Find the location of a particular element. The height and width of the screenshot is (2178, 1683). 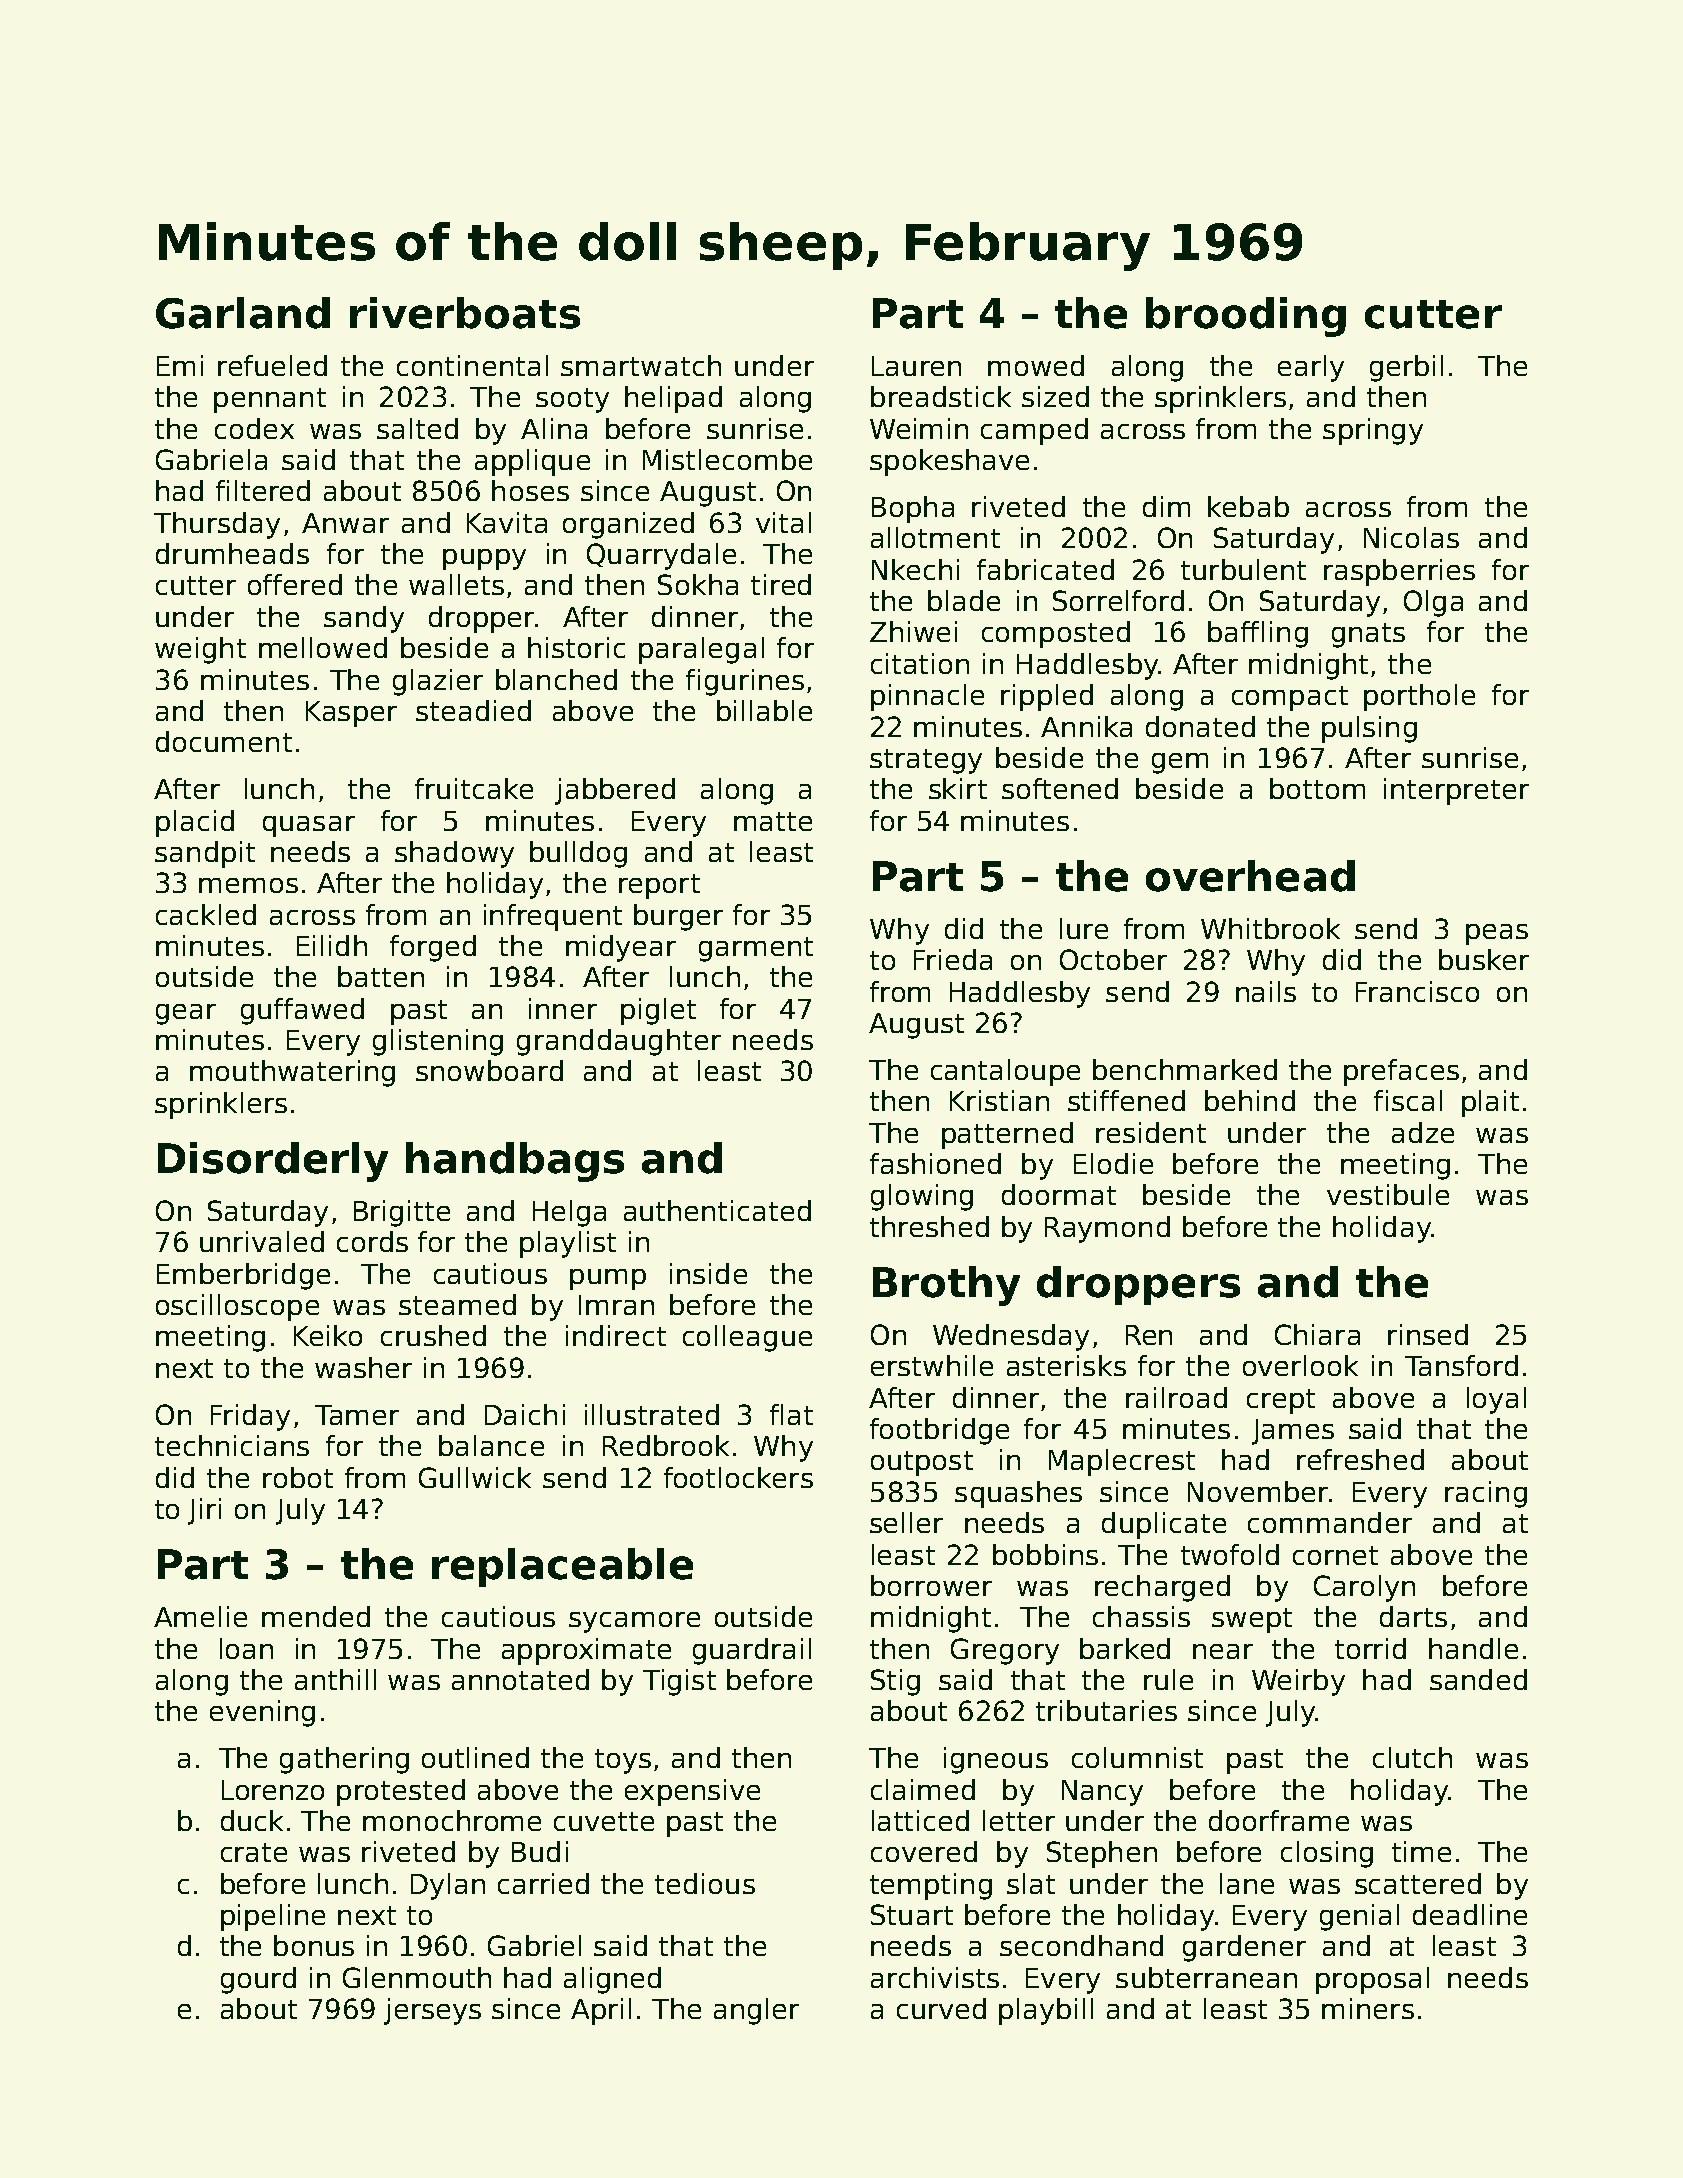

Garland is located at coordinates (243, 313).
